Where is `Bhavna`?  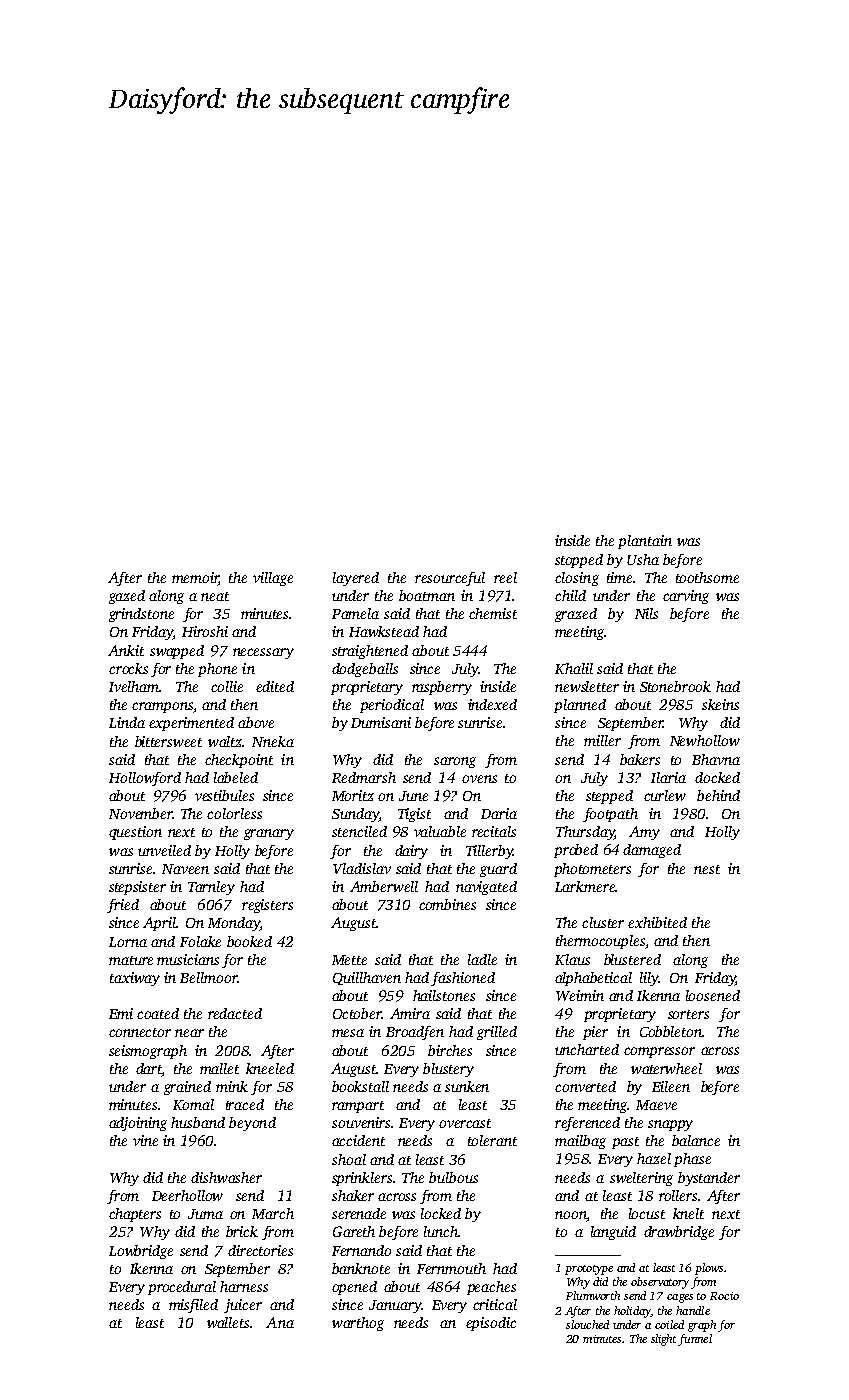
Bhavna is located at coordinates (716, 759).
